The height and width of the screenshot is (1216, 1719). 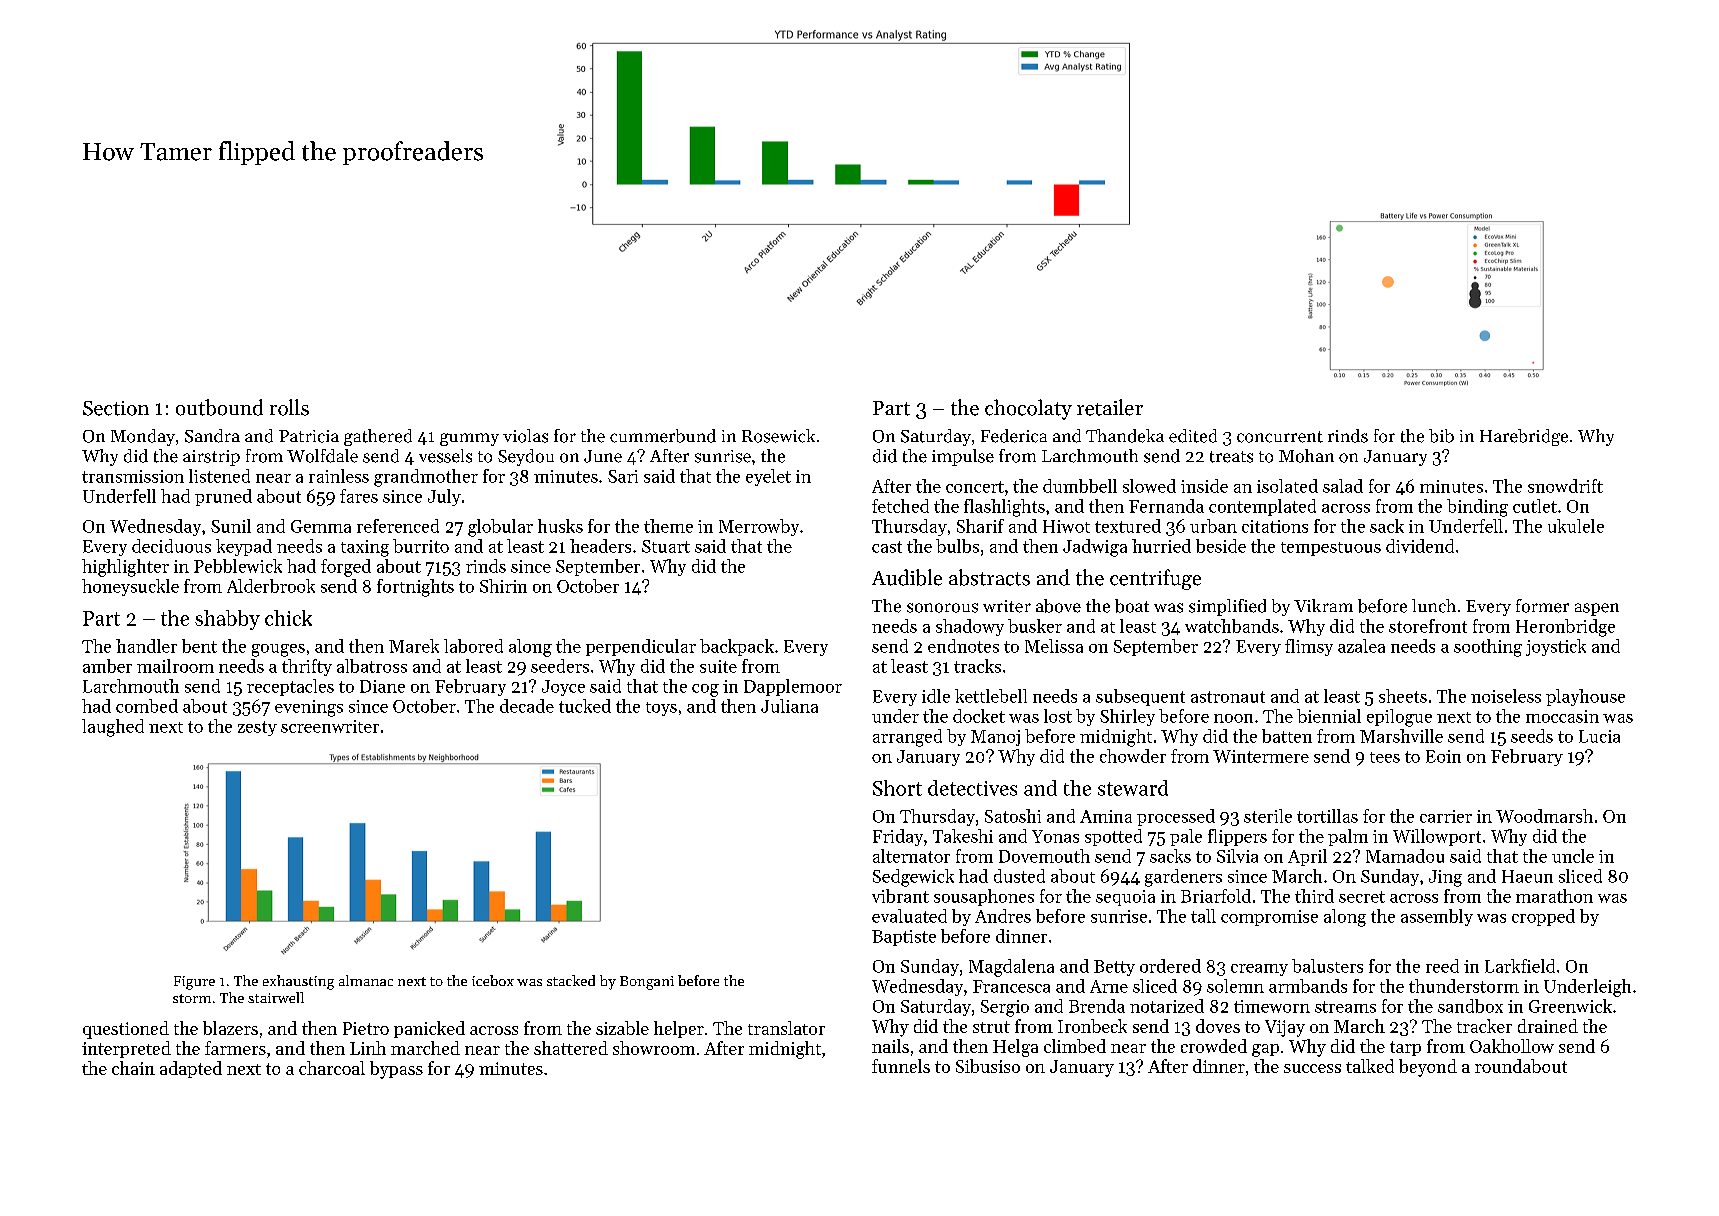 What do you see at coordinates (194, 983) in the screenshot?
I see `Figure` at bounding box center [194, 983].
